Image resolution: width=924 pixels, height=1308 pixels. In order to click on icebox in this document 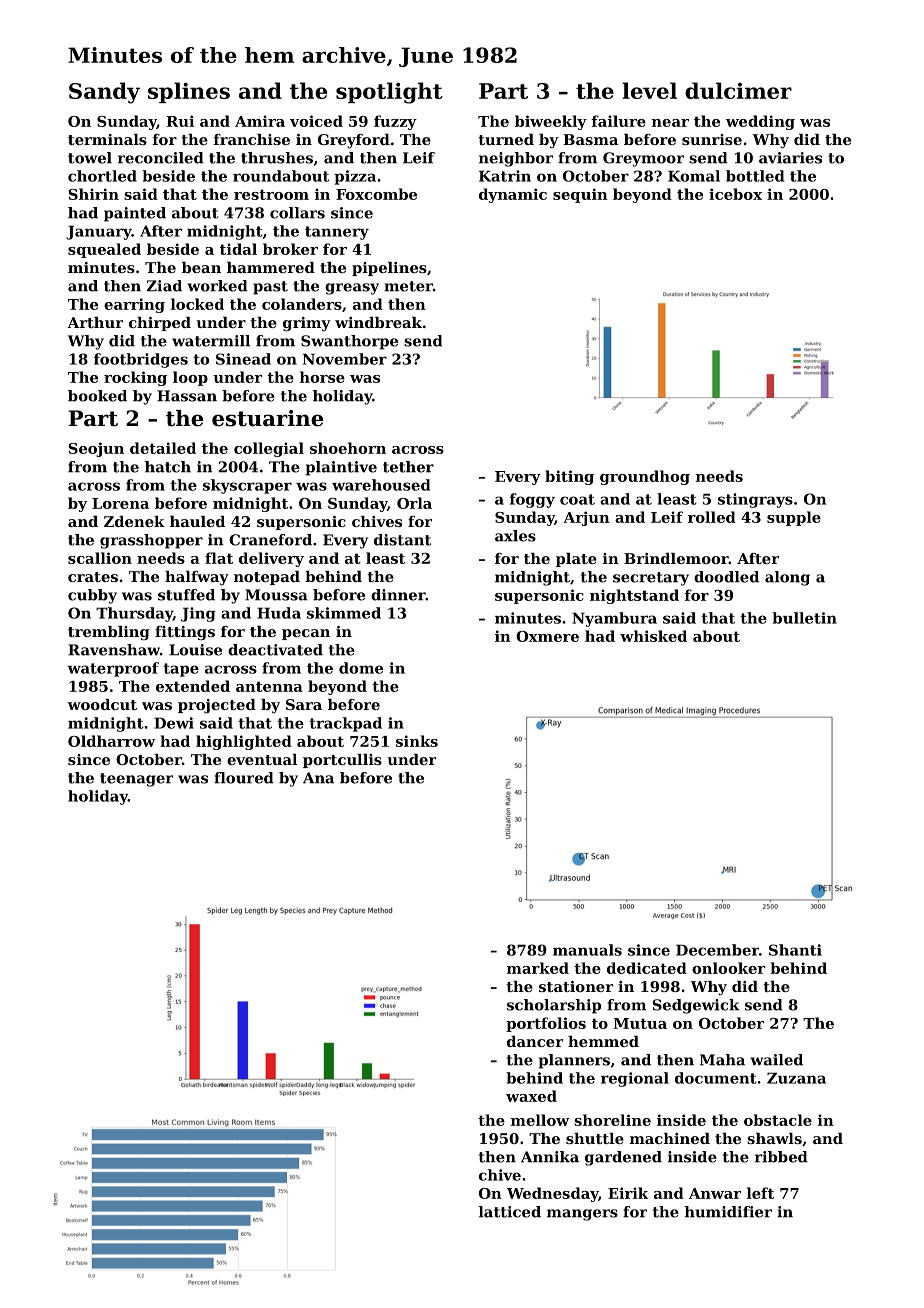, I will do `click(735, 194)`.
